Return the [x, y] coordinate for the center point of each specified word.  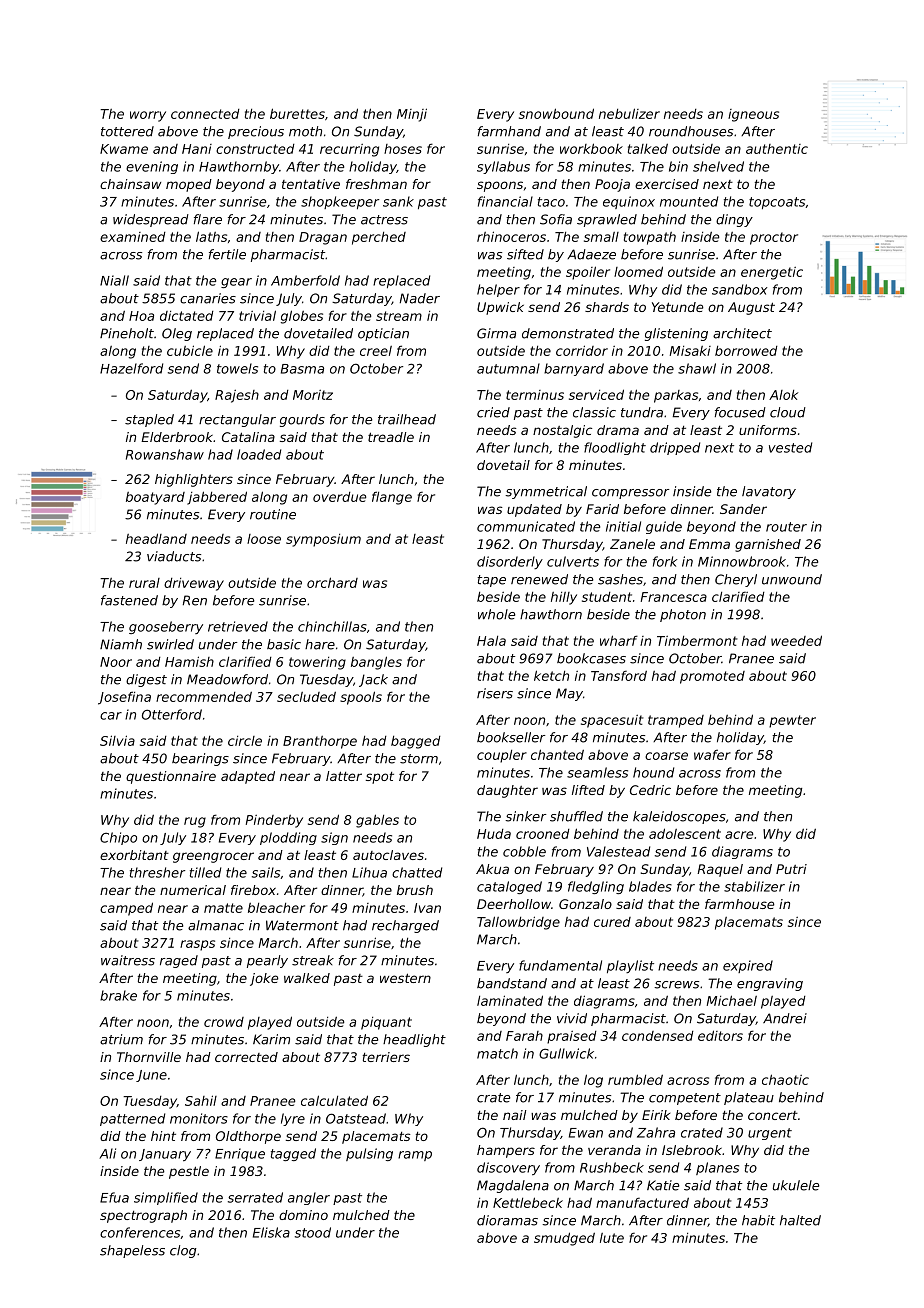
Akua [492, 869]
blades [650, 886]
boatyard [155, 498]
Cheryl [736, 580]
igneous [753, 115]
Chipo [118, 838]
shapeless [132, 1251]
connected [205, 114]
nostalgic [562, 431]
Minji [412, 115]
